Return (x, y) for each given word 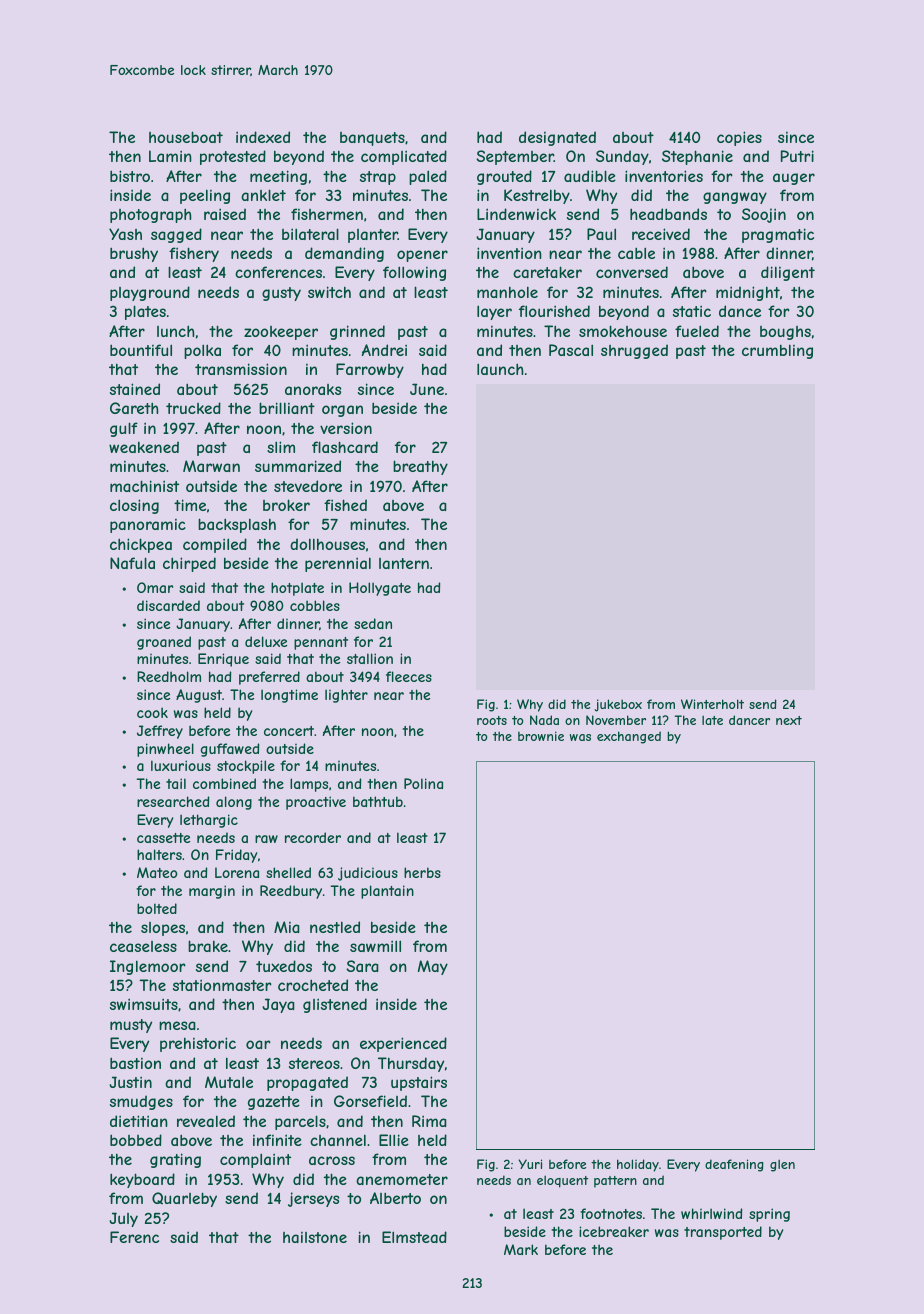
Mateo (157, 872)
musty (131, 1026)
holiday (638, 1165)
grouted (504, 177)
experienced (403, 1044)
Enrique (223, 660)
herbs (422, 872)
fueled (697, 331)
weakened (144, 447)
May (433, 967)
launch (500, 369)
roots (492, 720)
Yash (125, 234)
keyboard (142, 1180)
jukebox (618, 705)
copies (739, 138)
